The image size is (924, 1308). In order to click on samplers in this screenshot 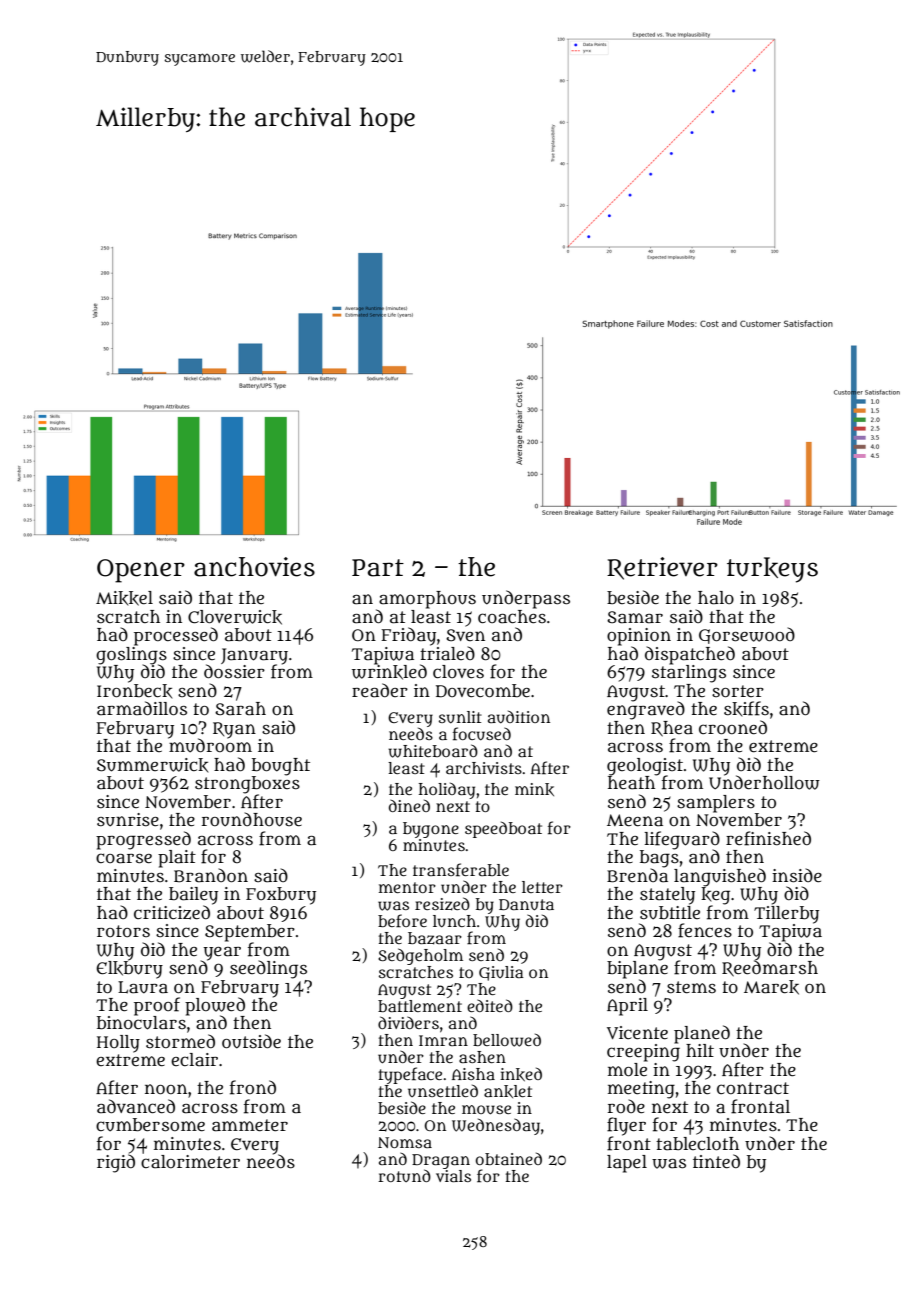, I will do `click(716, 804)`.
